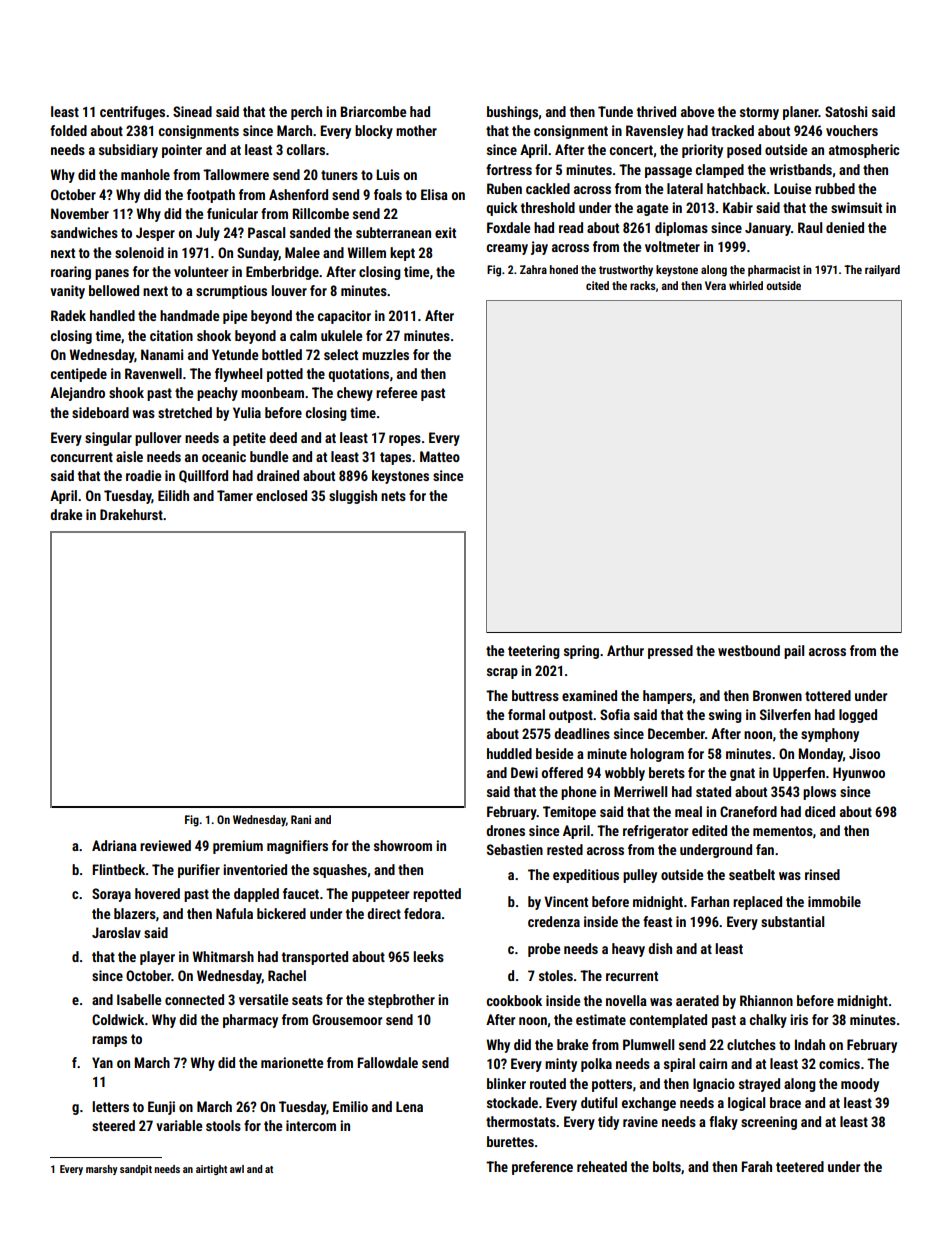  I want to click on Rachel, so click(287, 975).
